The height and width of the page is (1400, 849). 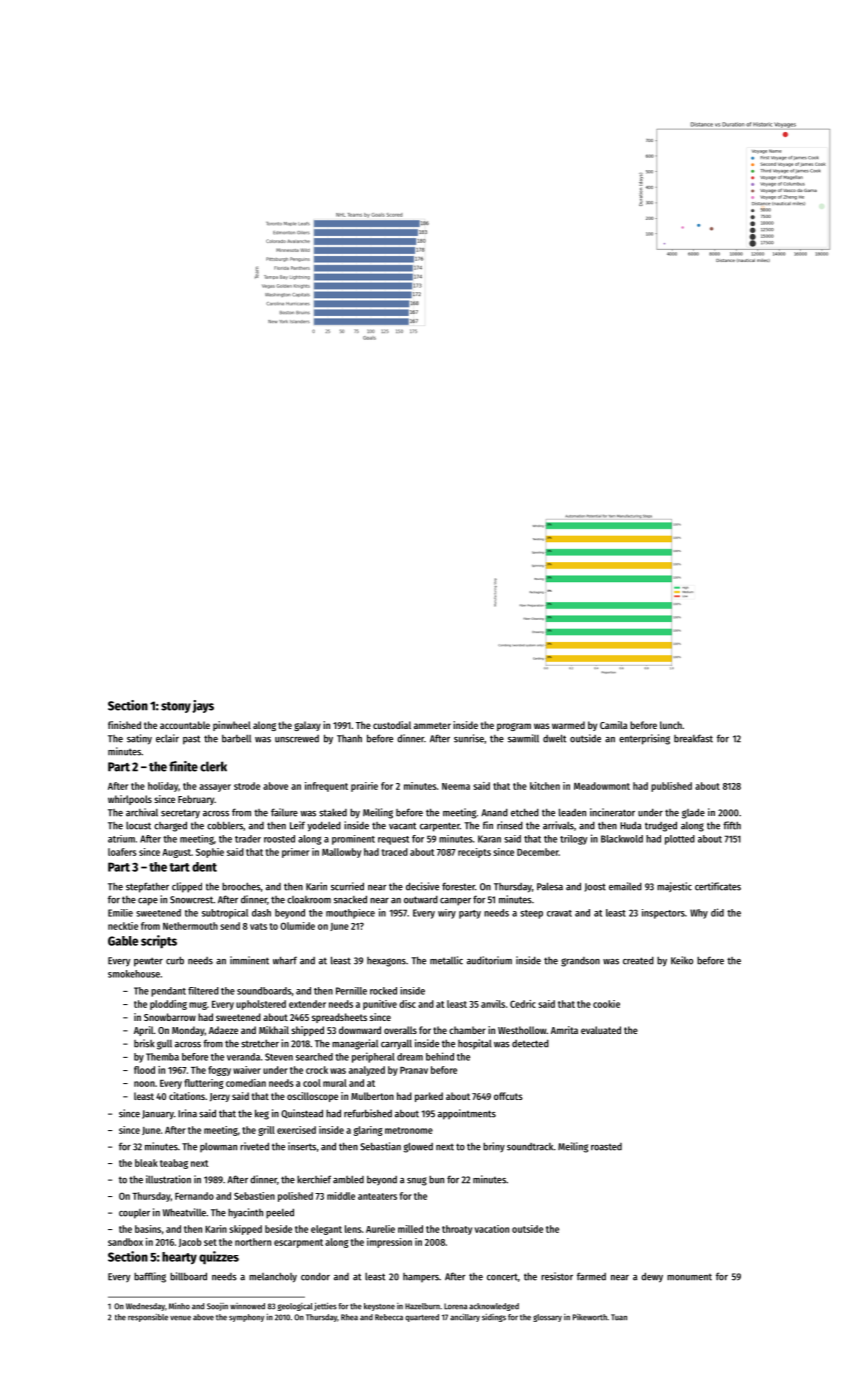 What do you see at coordinates (245, 1213) in the page?
I see `hyacinth` at bounding box center [245, 1213].
